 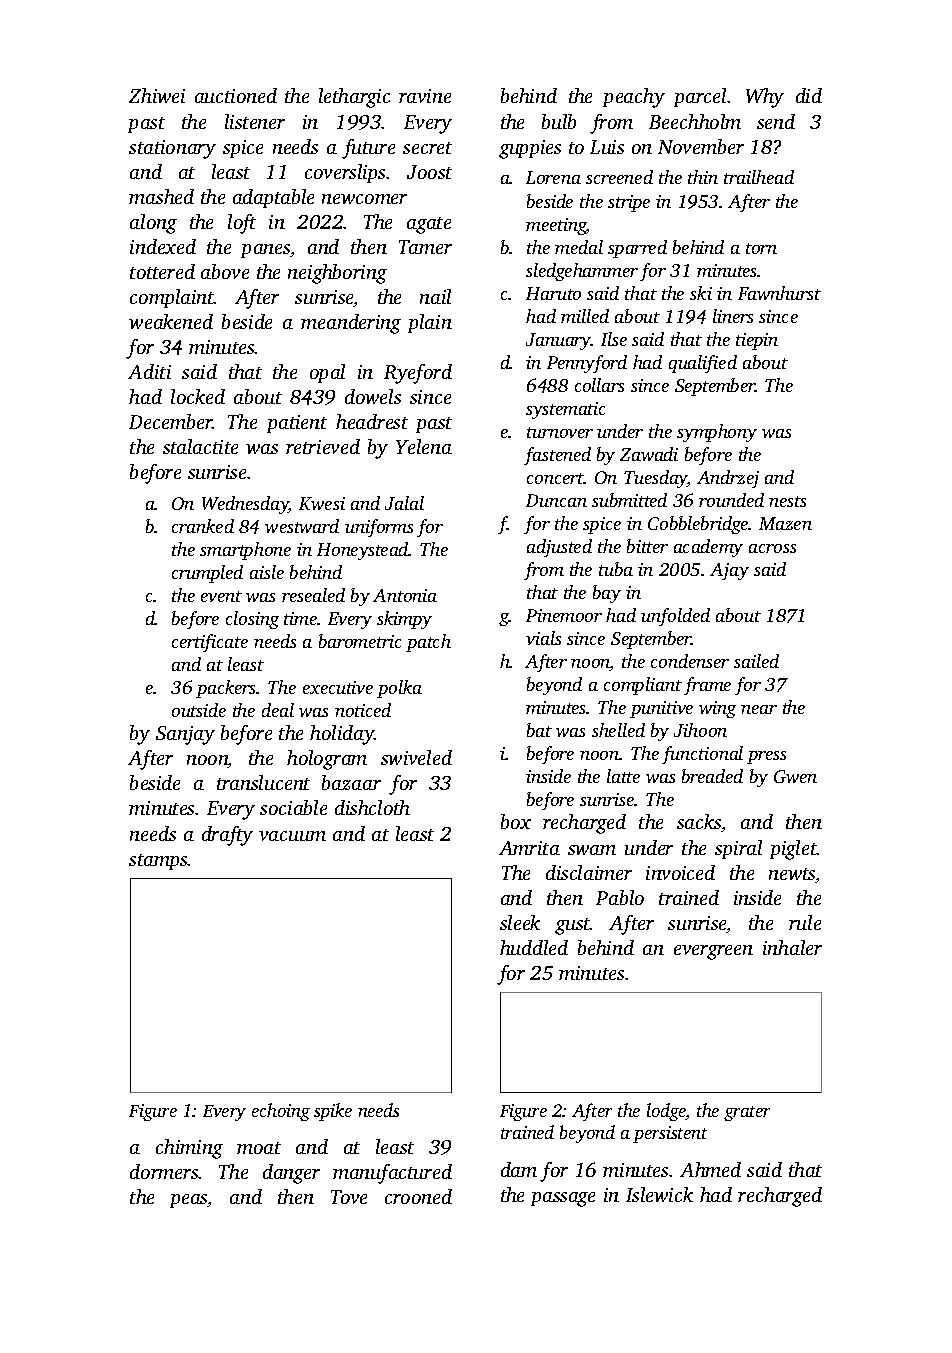 What do you see at coordinates (620, 897) in the image?
I see `Pablo` at bounding box center [620, 897].
